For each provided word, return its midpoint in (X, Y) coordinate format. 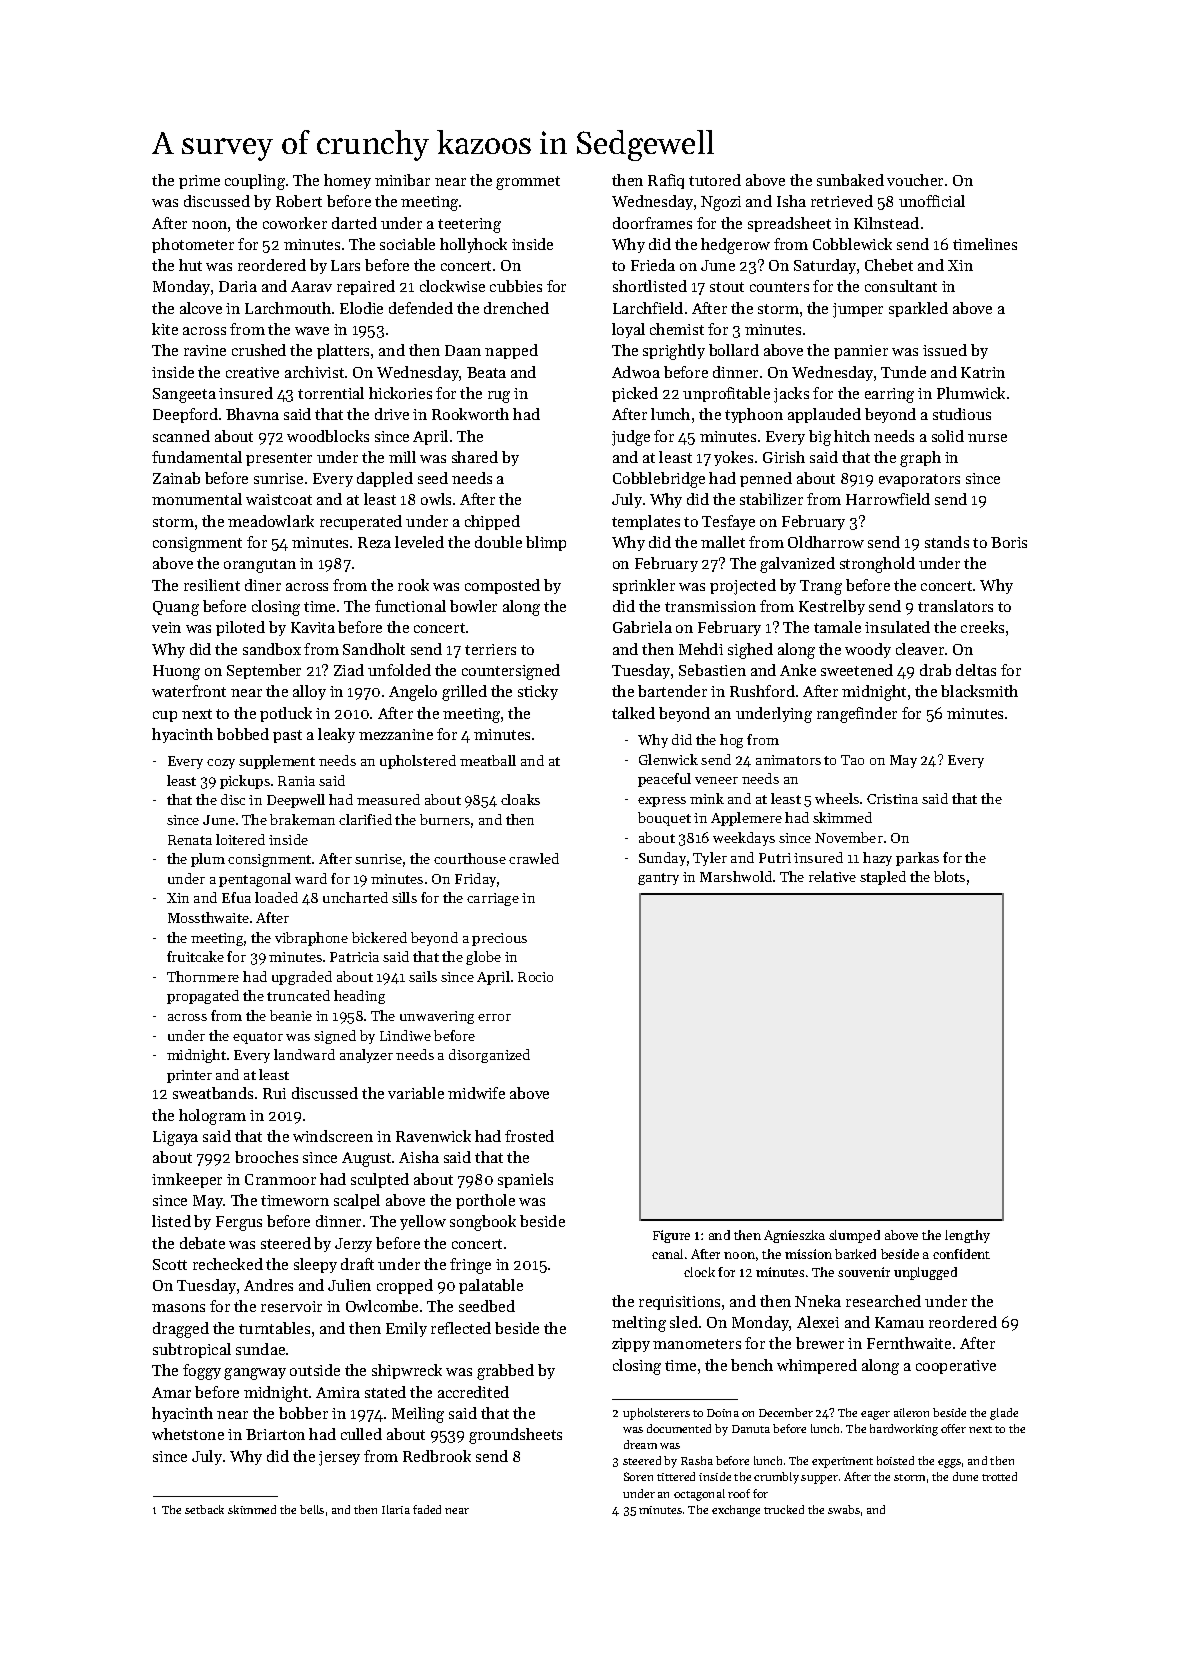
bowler (473, 606)
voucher (915, 180)
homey (347, 181)
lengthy (967, 1236)
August (366, 1159)
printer (189, 1076)
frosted (529, 1136)
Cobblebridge (659, 480)
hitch (852, 436)
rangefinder (857, 715)
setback (204, 1509)
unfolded (399, 670)
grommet (528, 183)
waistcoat (279, 499)
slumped (854, 1236)
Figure (671, 1236)
